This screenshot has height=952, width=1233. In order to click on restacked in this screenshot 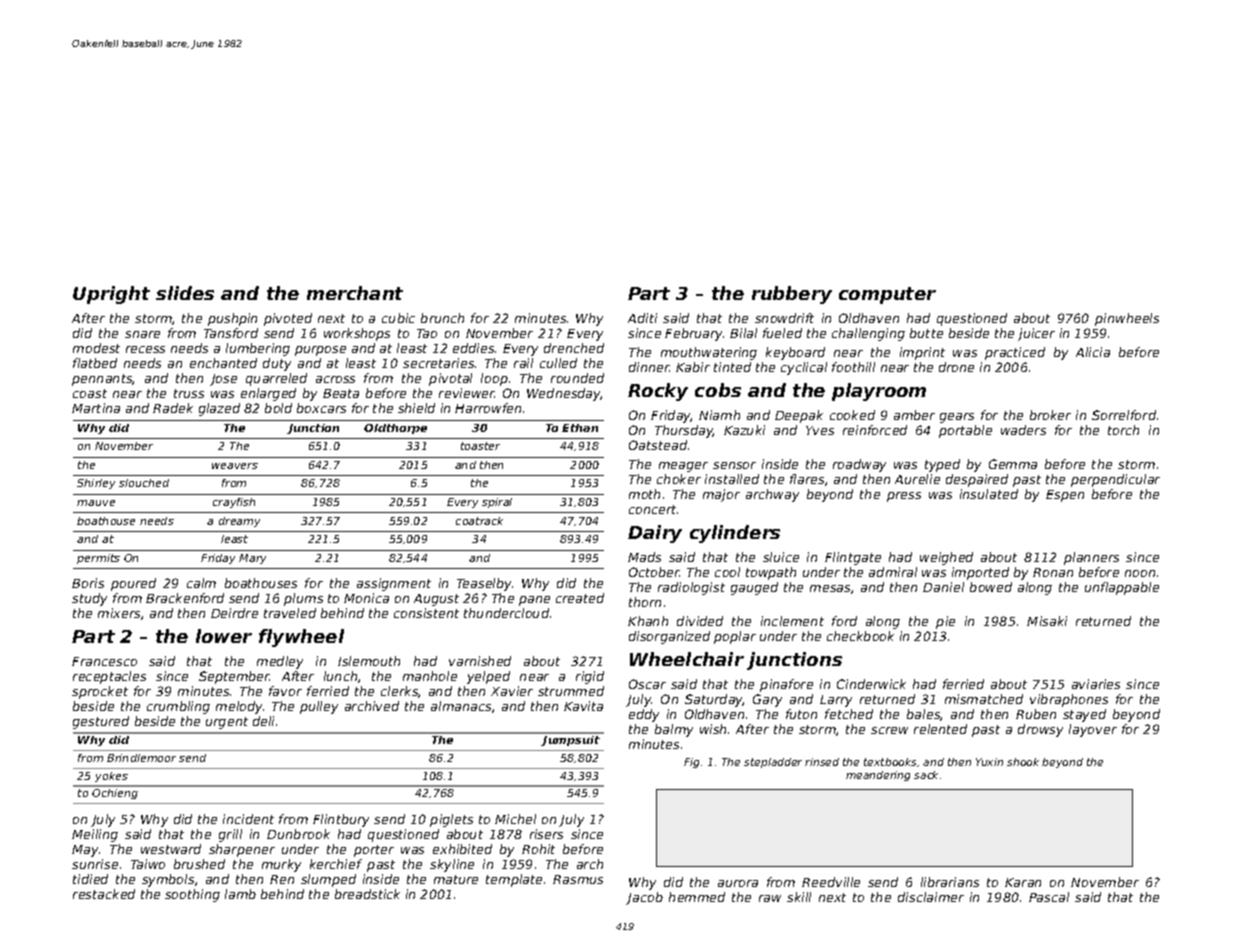, I will do `click(104, 894)`.
